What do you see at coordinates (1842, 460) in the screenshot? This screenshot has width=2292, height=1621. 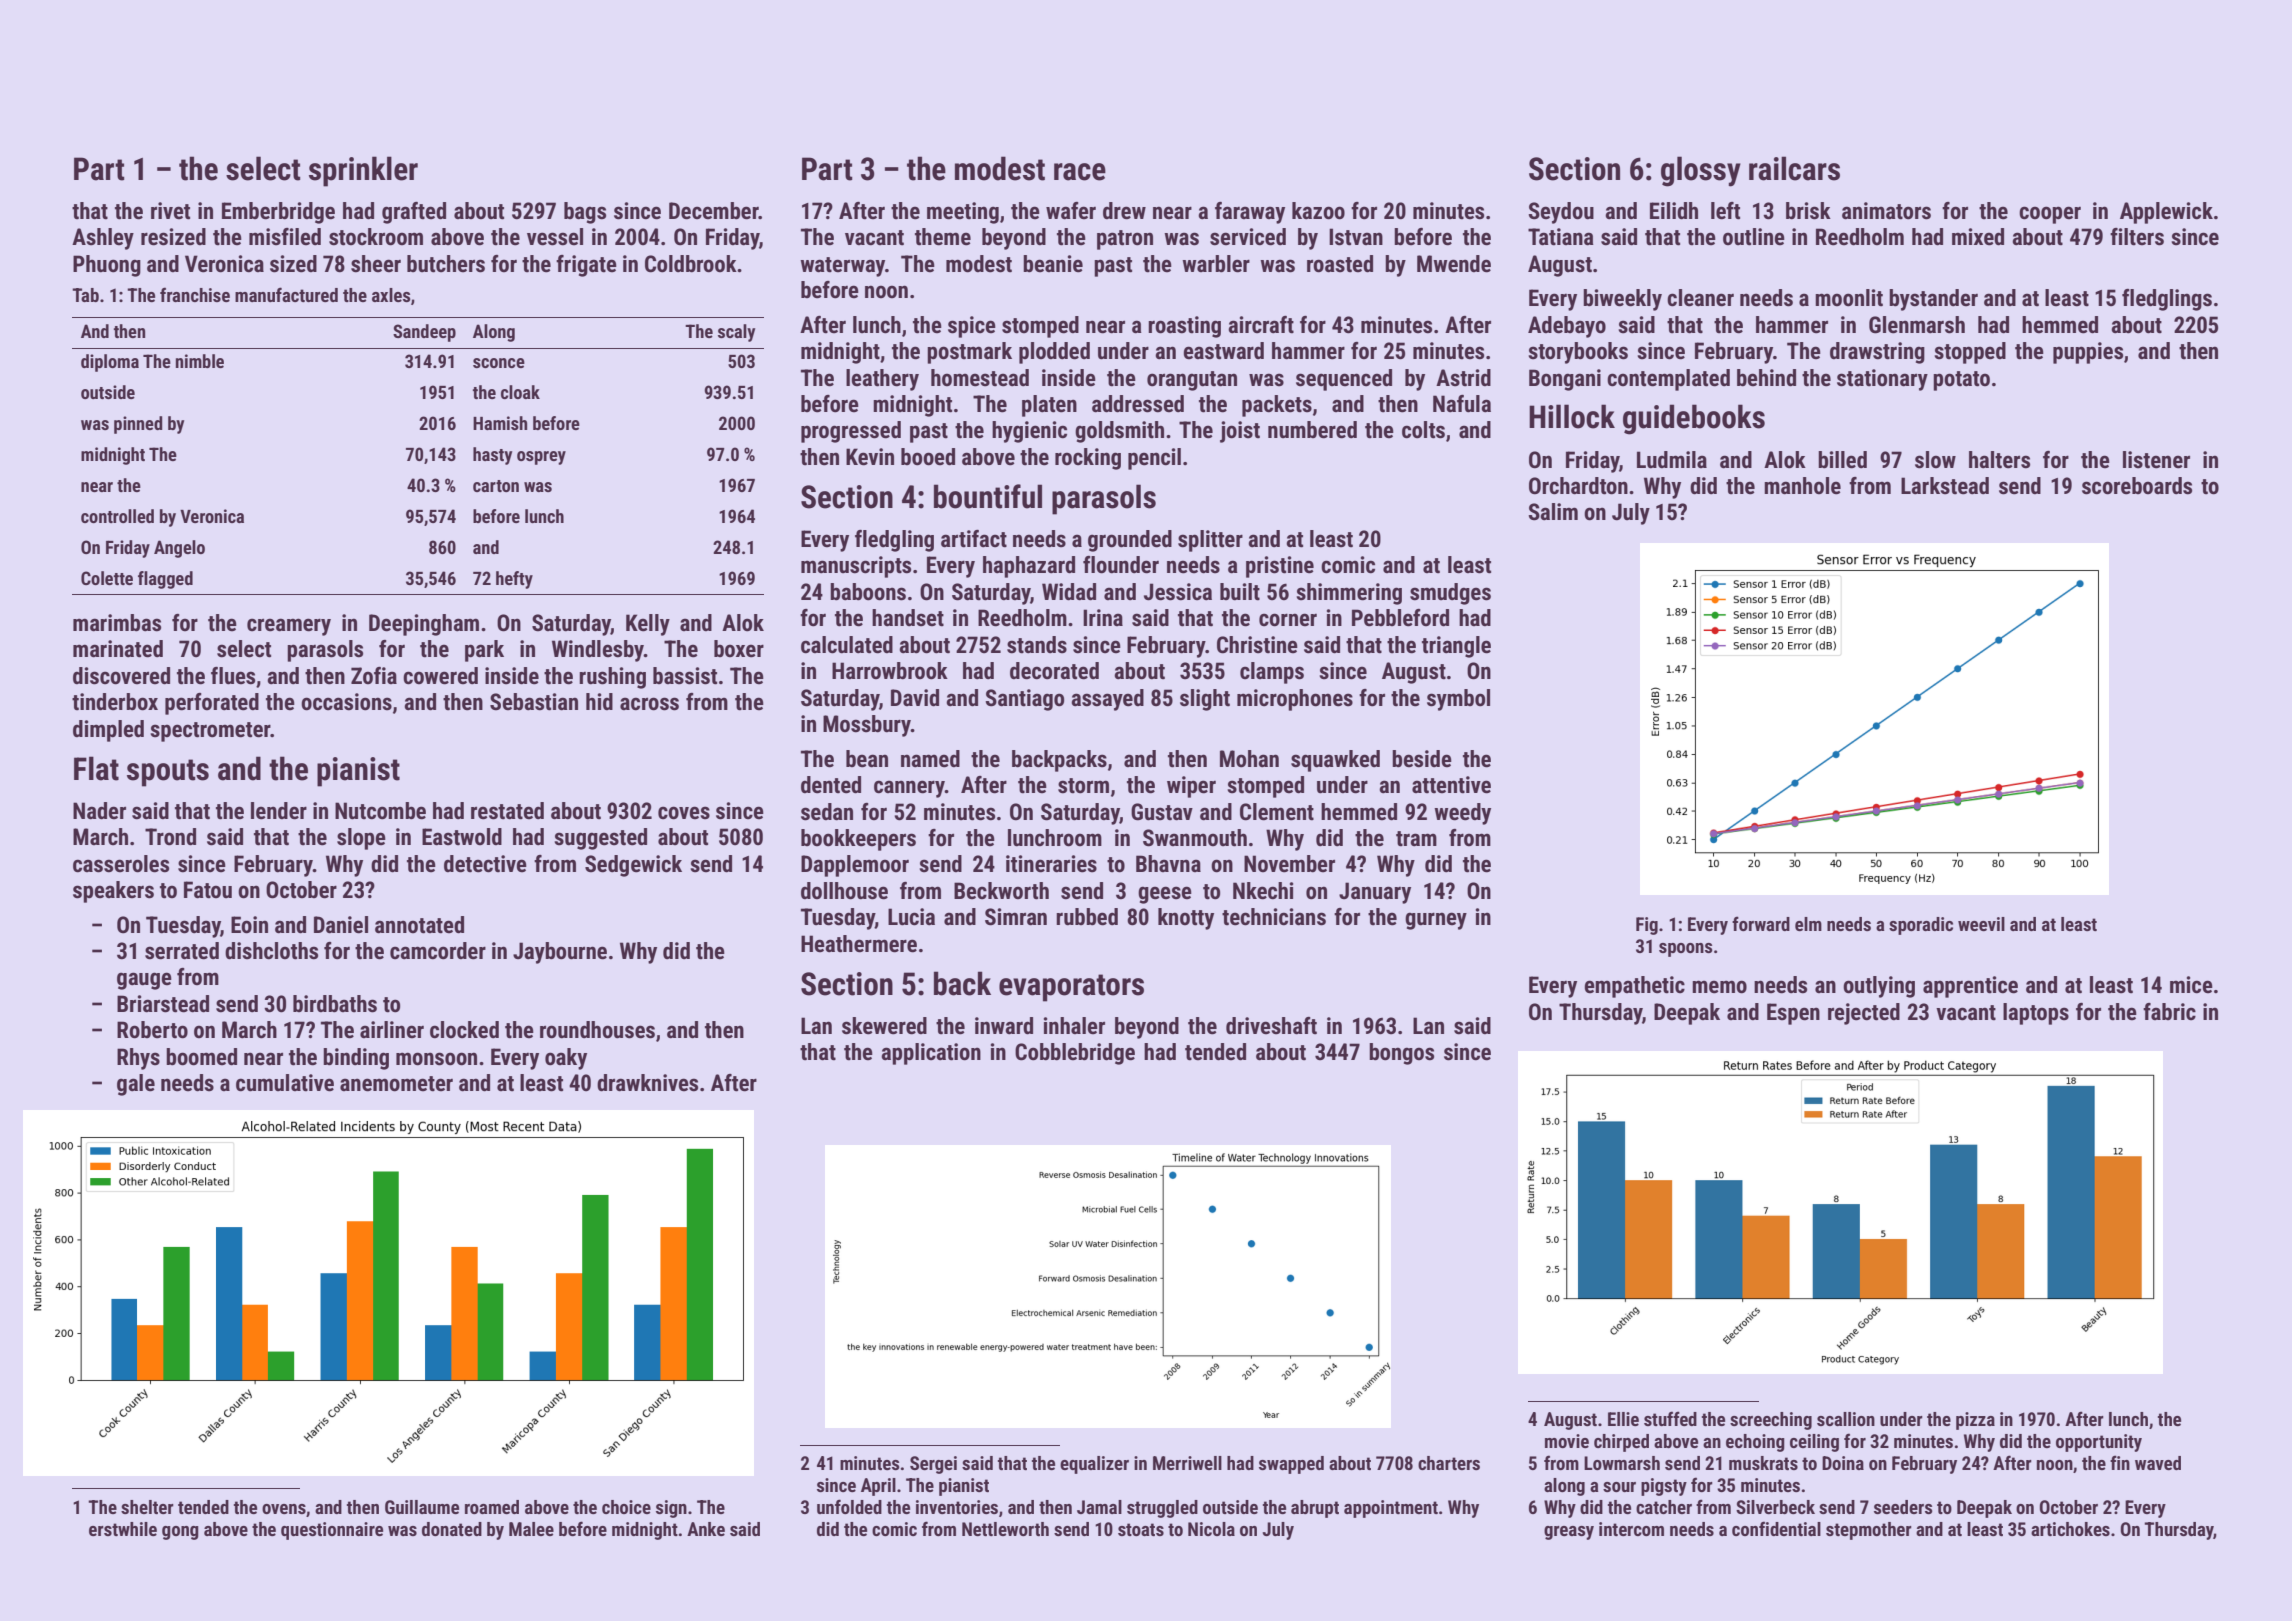 I see `billed` at bounding box center [1842, 460].
